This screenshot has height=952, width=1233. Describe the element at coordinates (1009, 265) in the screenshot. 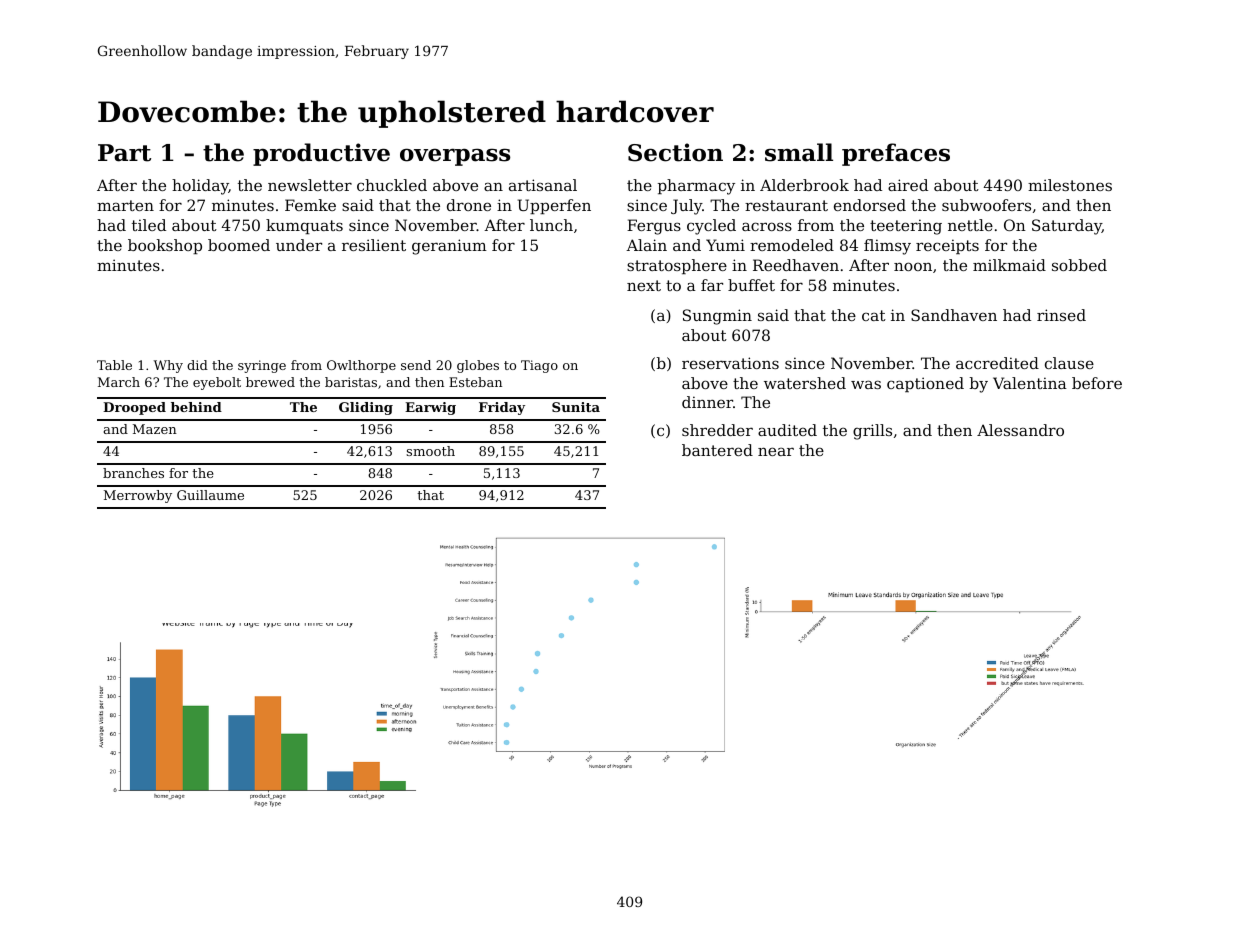

I see `milkmaid` at that location.
